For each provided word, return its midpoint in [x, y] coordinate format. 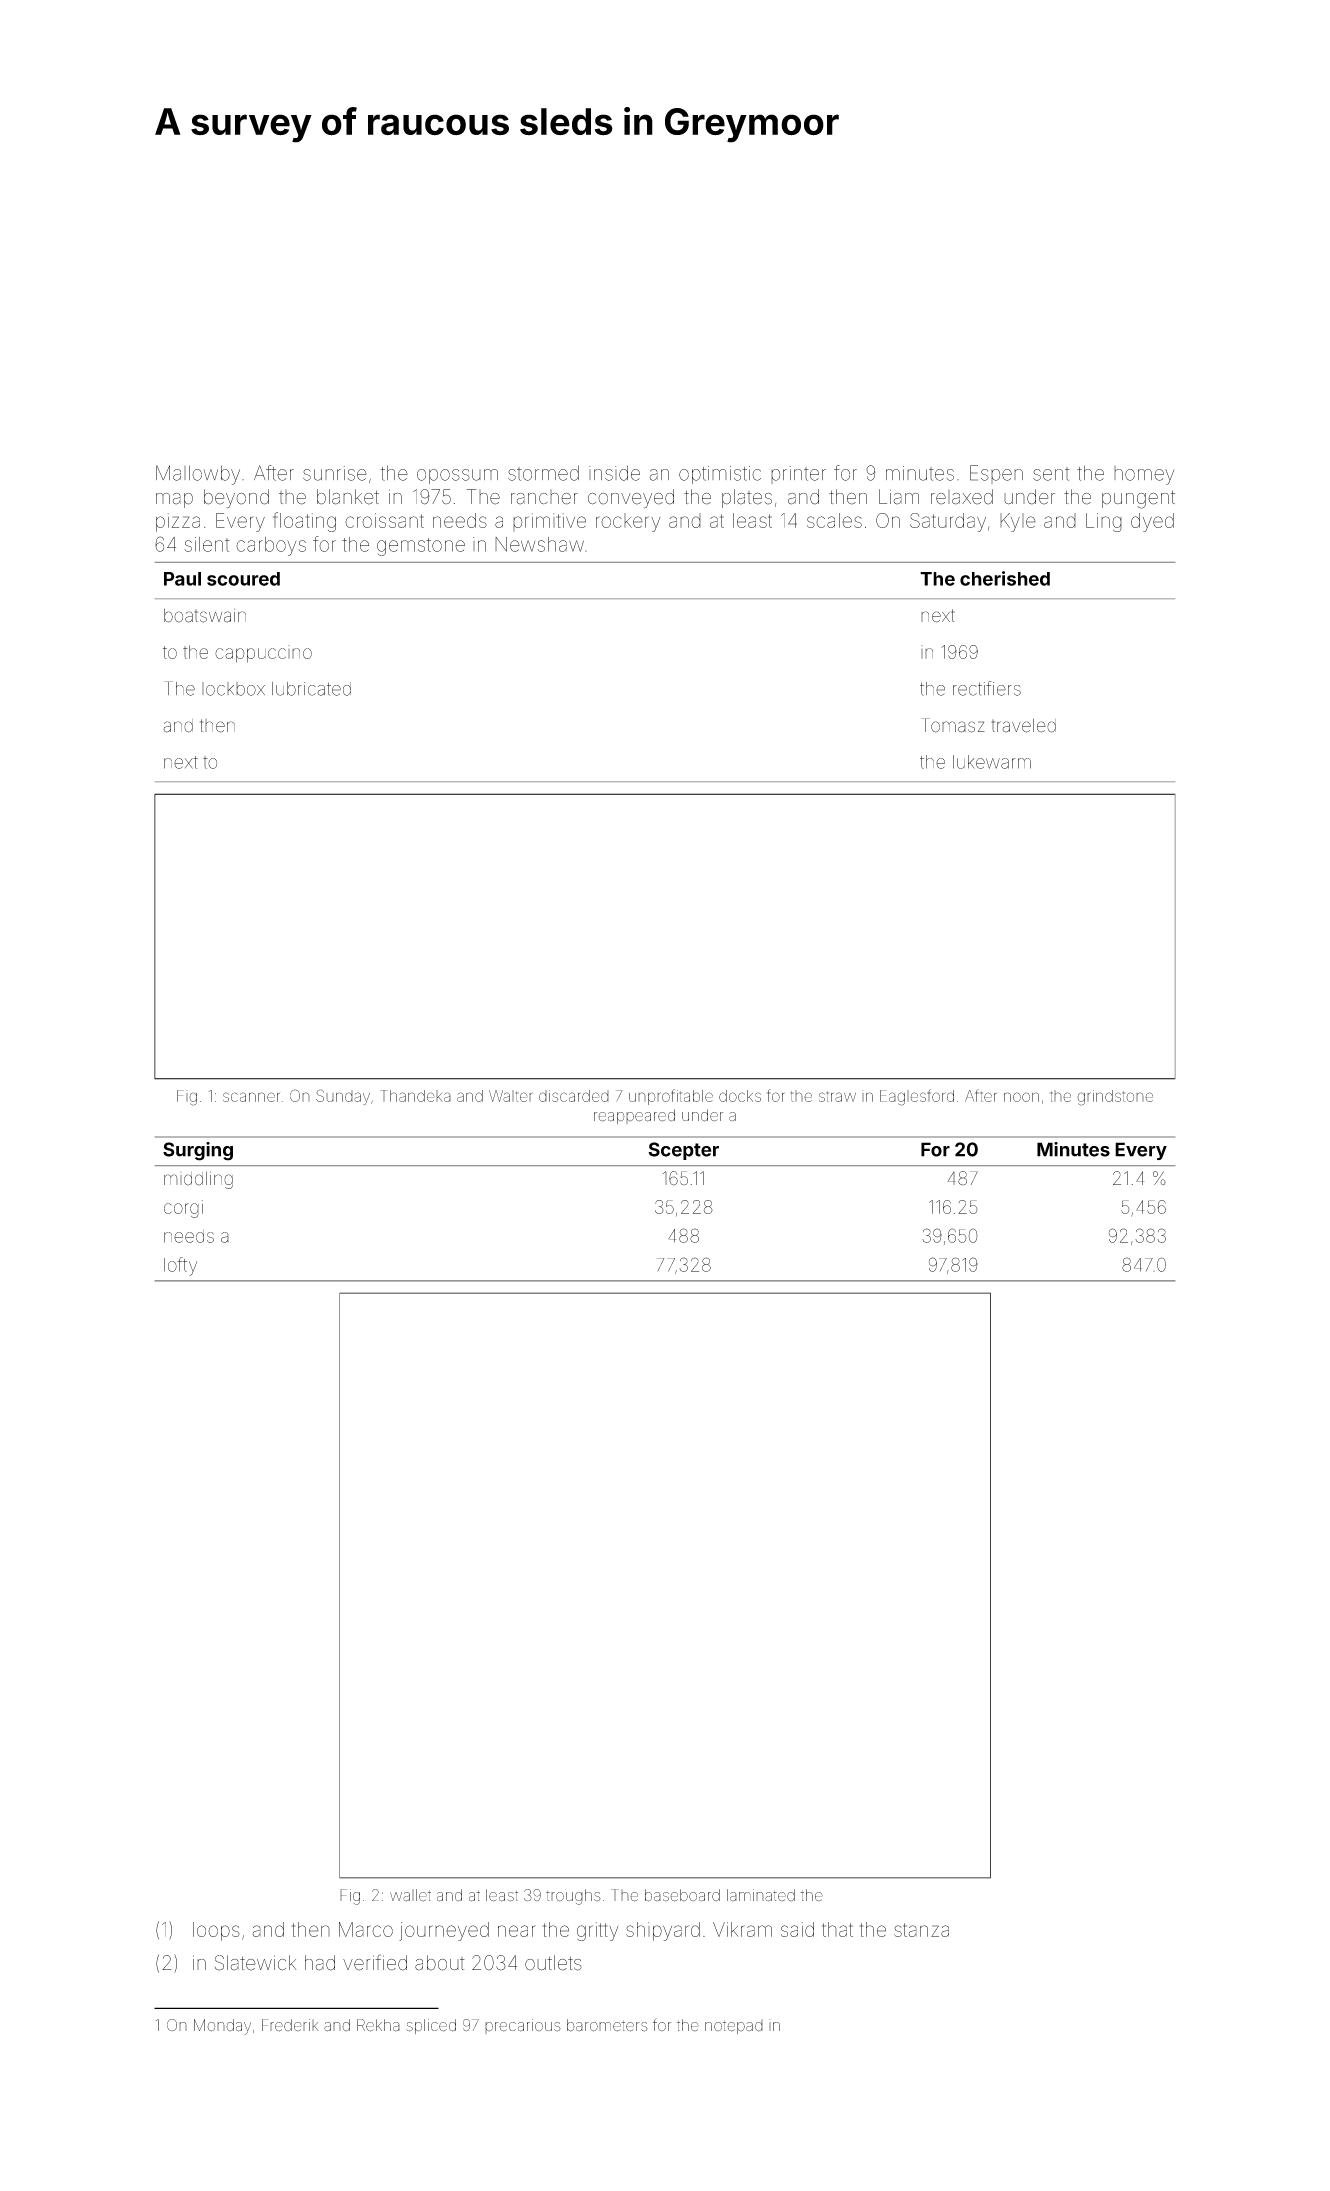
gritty [597, 1931]
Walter [511, 1096]
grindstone [1115, 1098]
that [837, 1929]
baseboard [682, 1895]
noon [1021, 1097]
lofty [180, 1266]
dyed [1152, 522]
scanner [251, 1097]
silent [207, 544]
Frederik [290, 2025]
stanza [921, 1930]
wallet [410, 1895]
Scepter [683, 1151]
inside [614, 473]
